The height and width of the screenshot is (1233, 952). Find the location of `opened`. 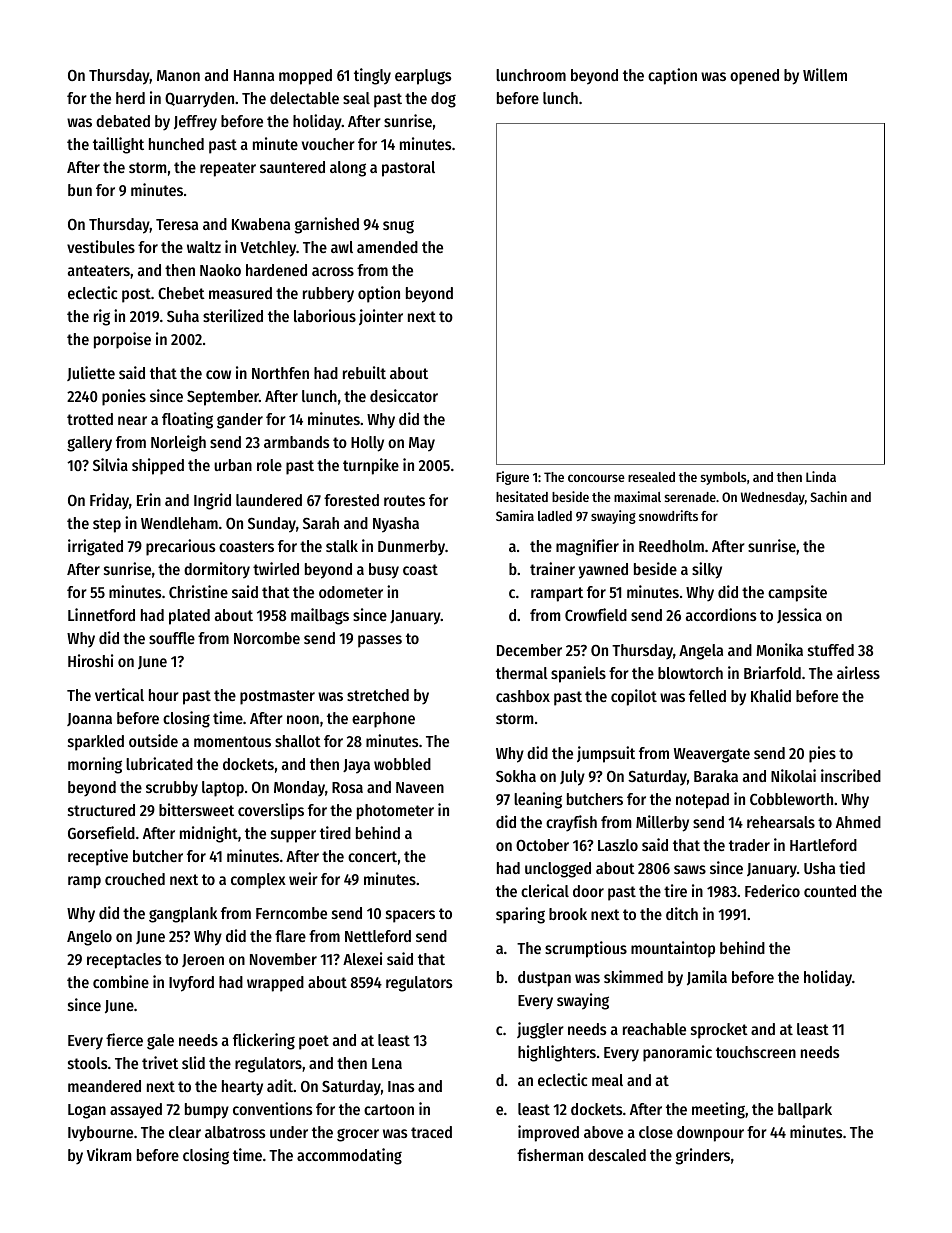

opened is located at coordinates (754, 77).
